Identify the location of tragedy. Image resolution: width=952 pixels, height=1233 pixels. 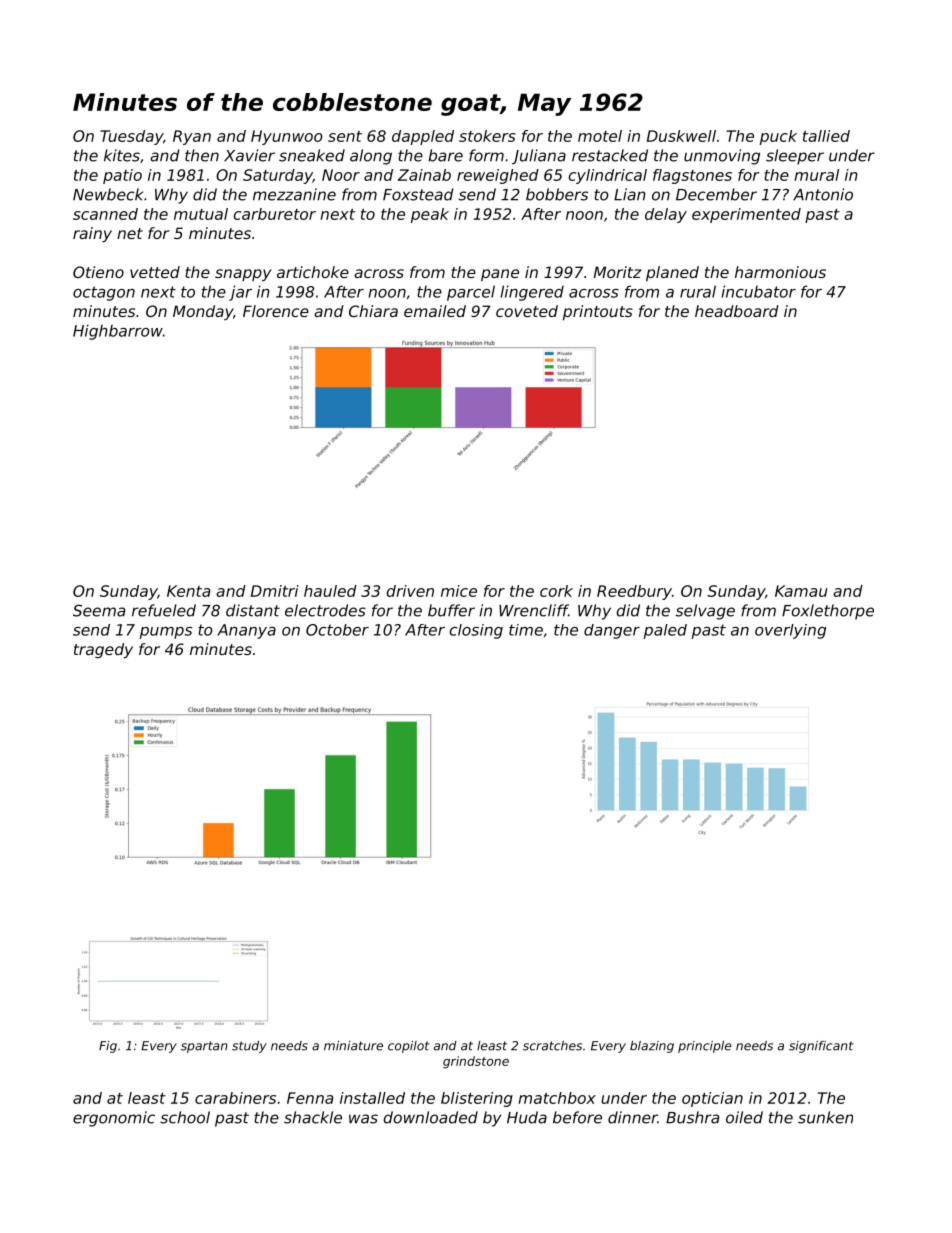
(103, 650).
